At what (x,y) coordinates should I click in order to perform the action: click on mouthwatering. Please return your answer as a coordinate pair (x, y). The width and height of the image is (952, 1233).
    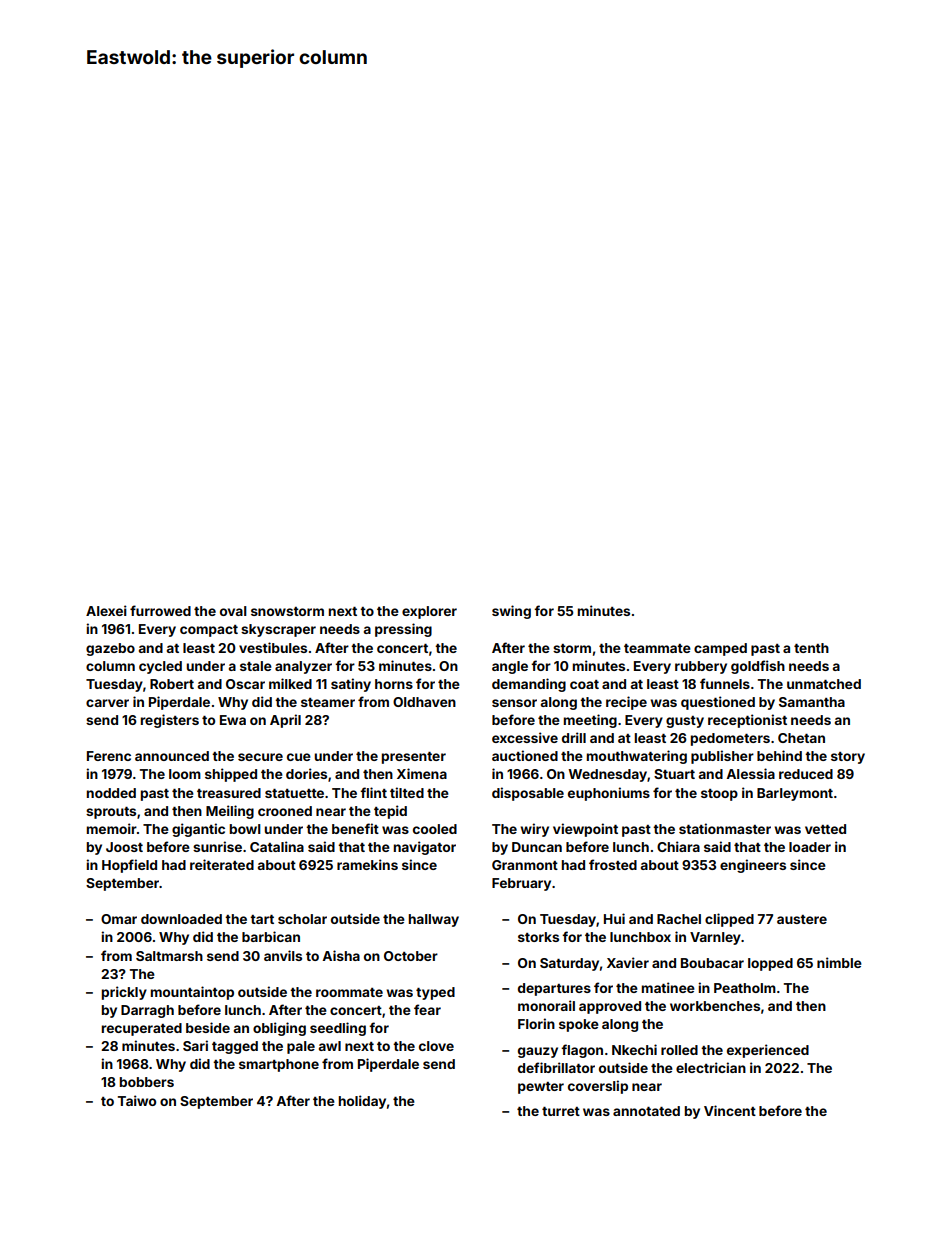
    Looking at the image, I should click on (637, 757).
